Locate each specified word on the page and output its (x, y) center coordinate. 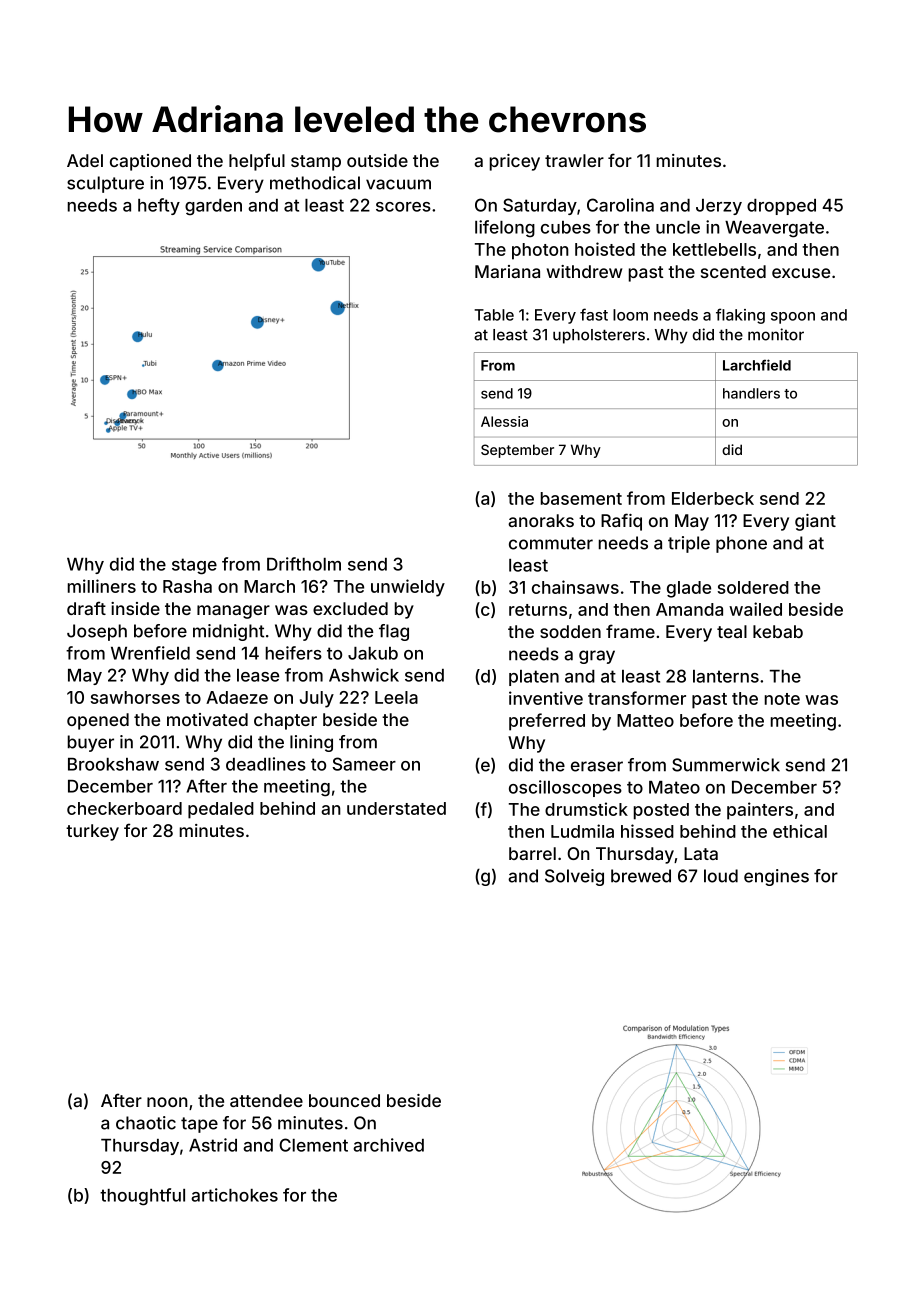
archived (388, 1145)
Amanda (689, 609)
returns (538, 610)
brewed (641, 876)
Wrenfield (150, 653)
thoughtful (142, 1197)
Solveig (574, 877)
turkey (92, 832)
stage (194, 566)
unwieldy (408, 588)
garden (213, 207)
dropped (781, 207)
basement (581, 498)
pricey (515, 162)
